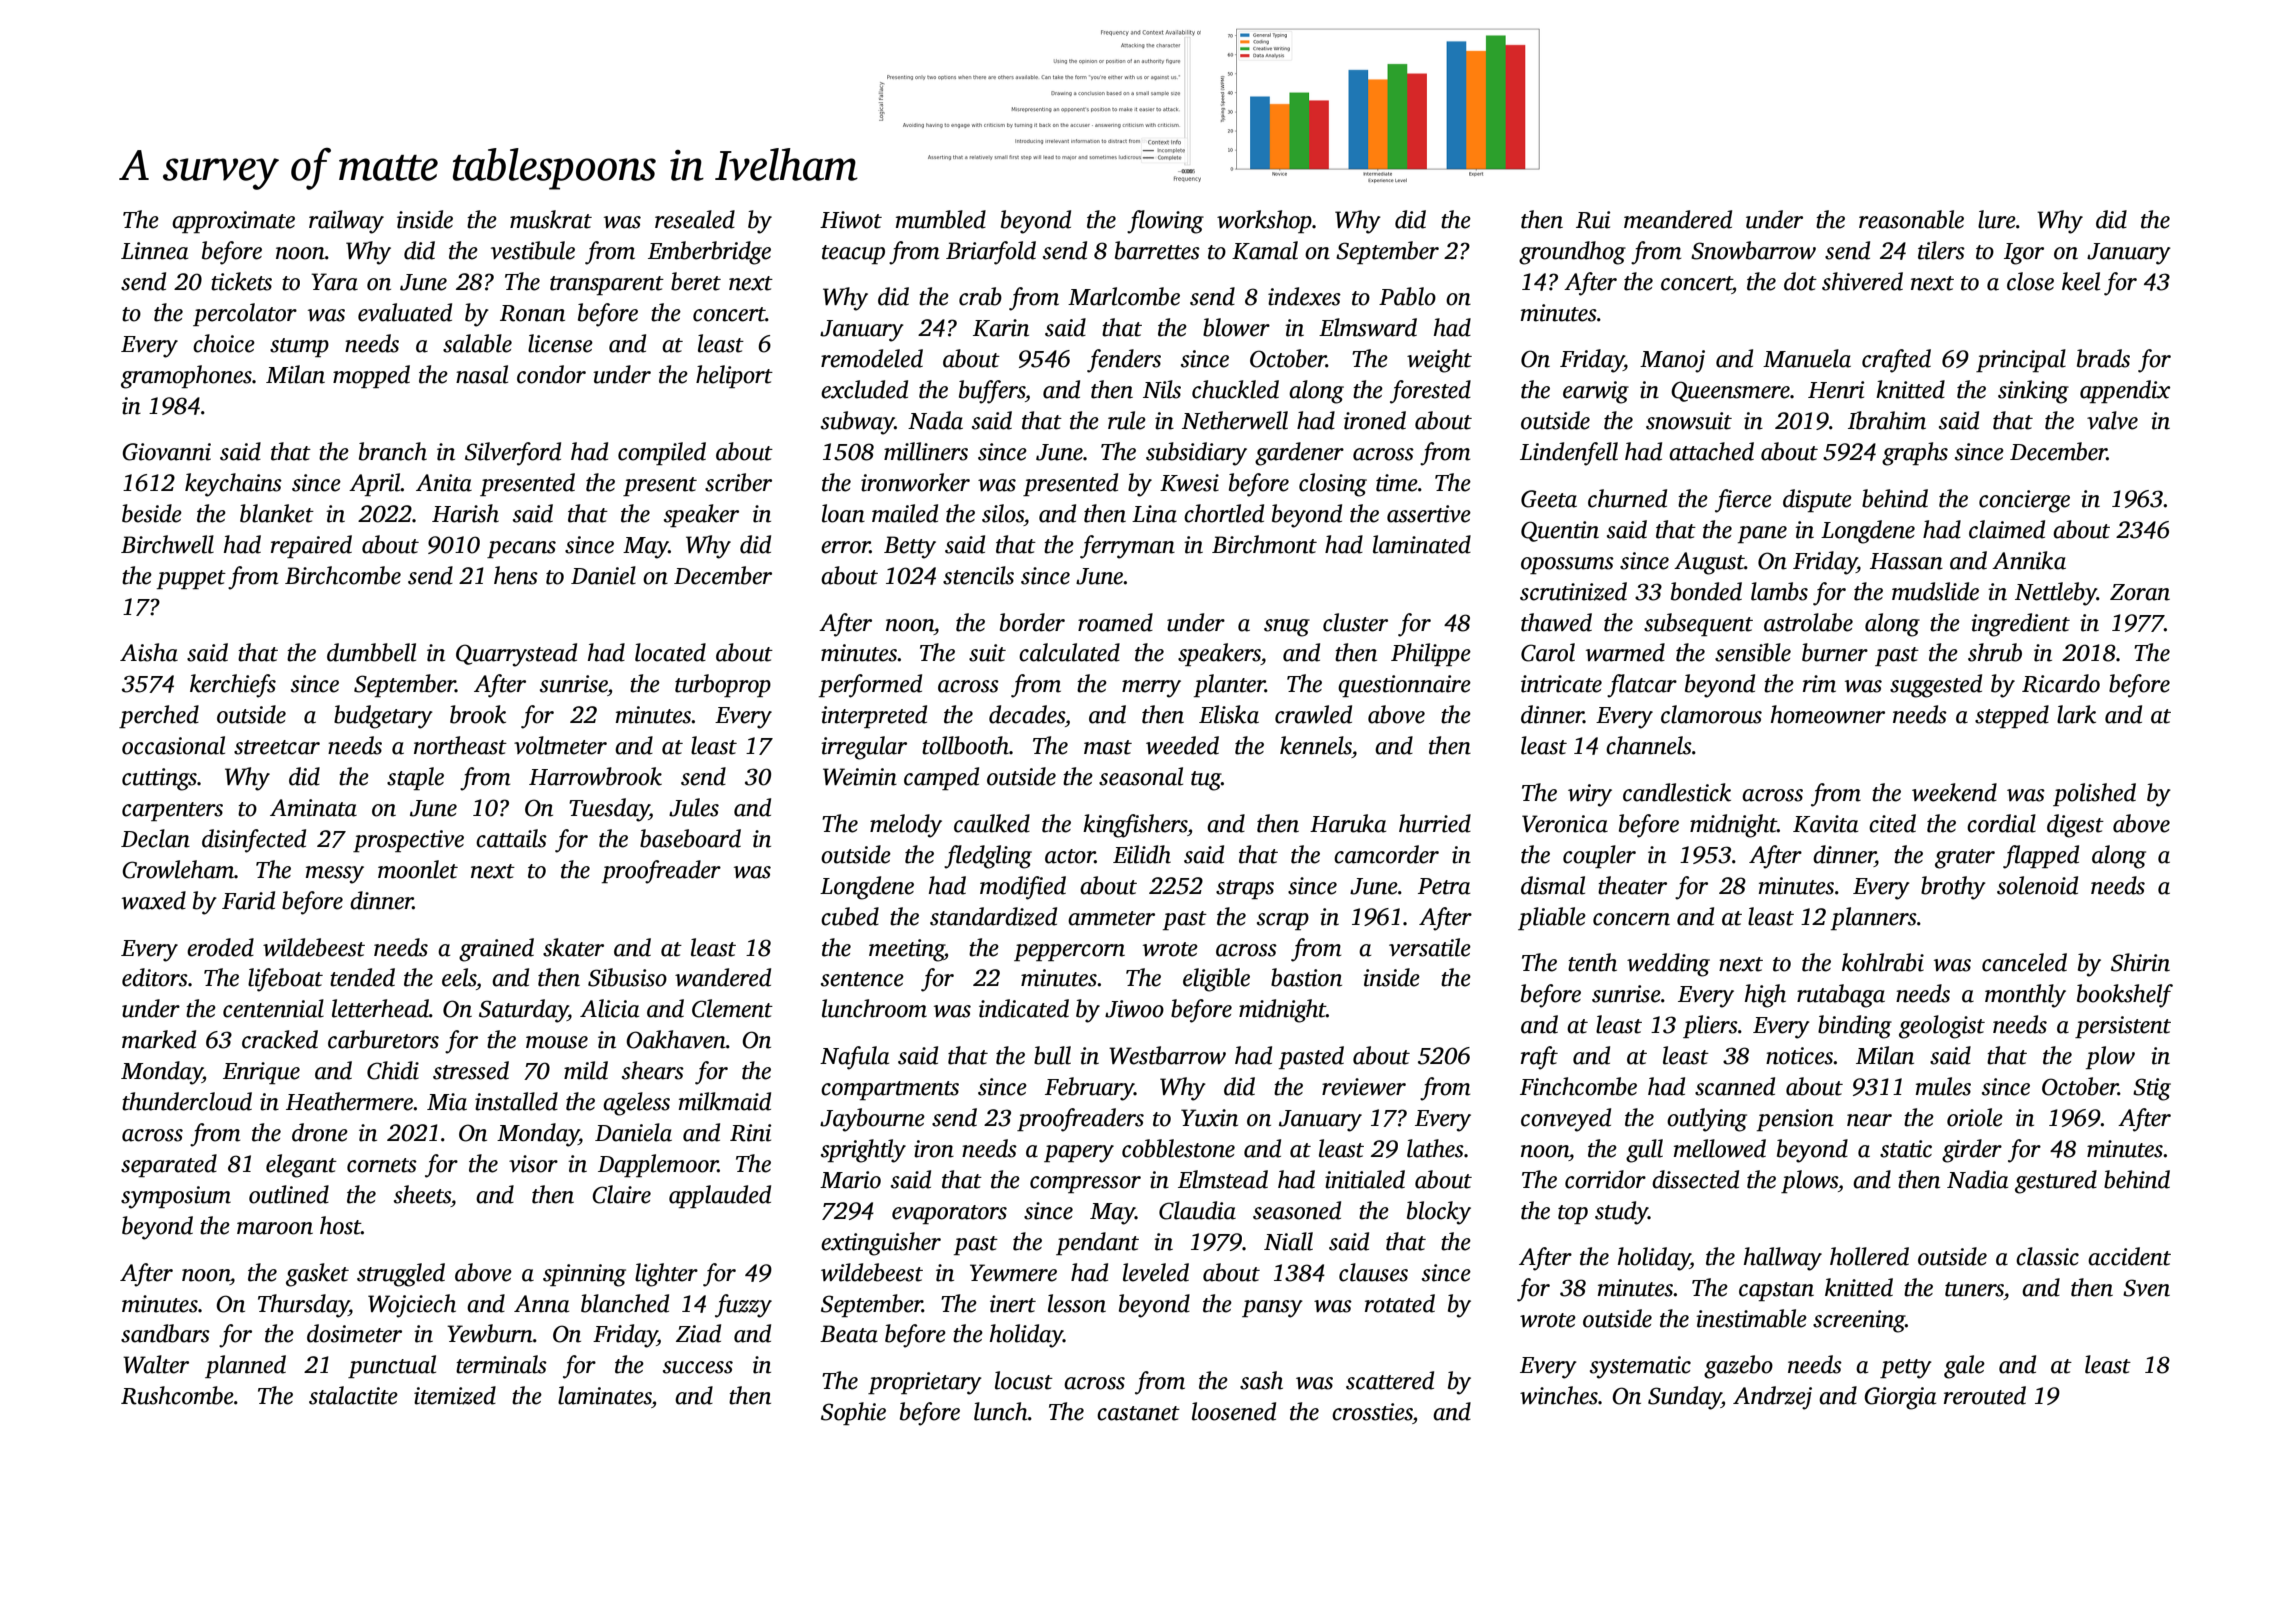 The width and height of the screenshot is (2292, 1620). What do you see at coordinates (1306, 977) in the screenshot?
I see `bastion` at bounding box center [1306, 977].
